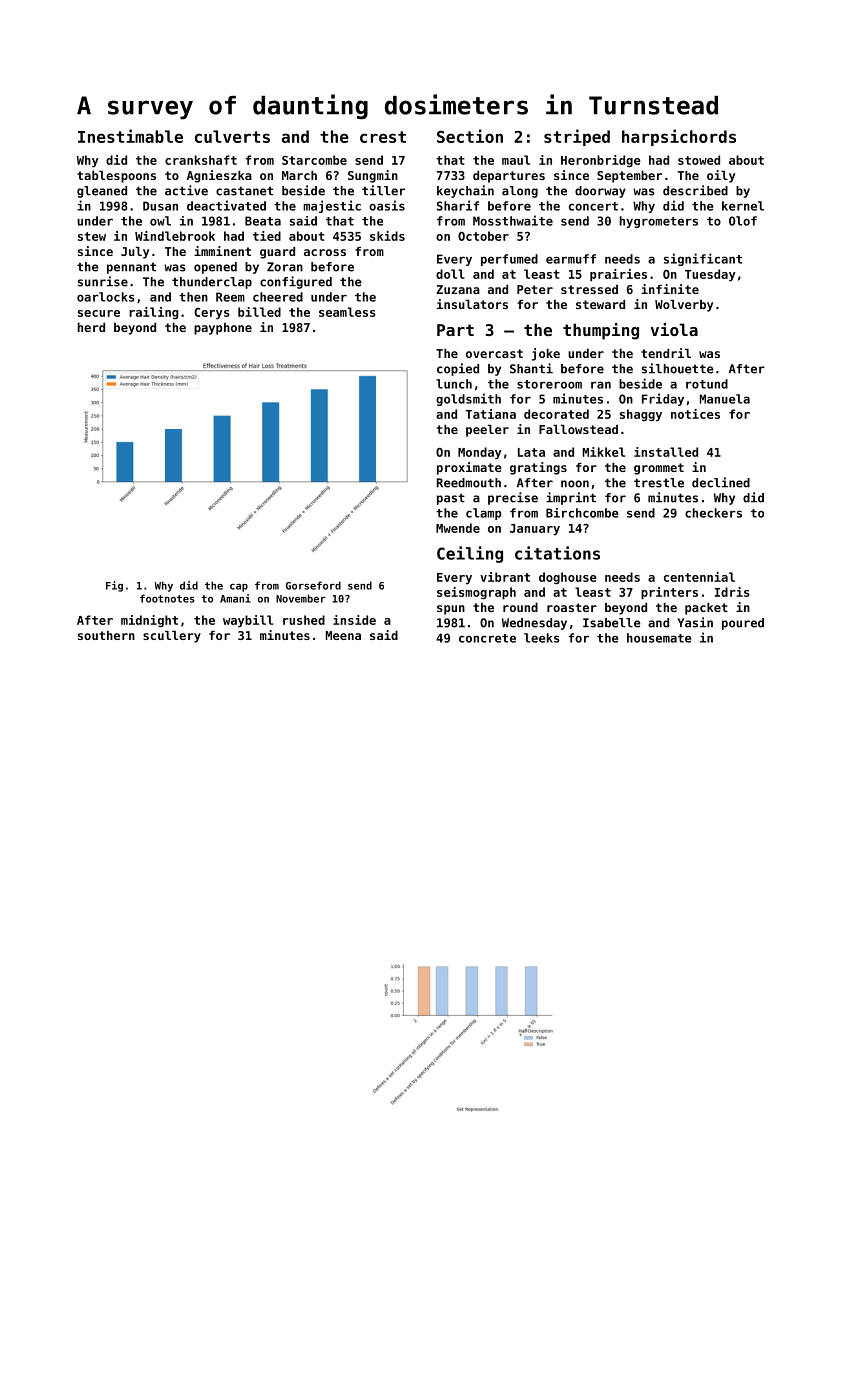 The width and height of the screenshot is (849, 1400). What do you see at coordinates (469, 468) in the screenshot?
I see `proximate` at bounding box center [469, 468].
